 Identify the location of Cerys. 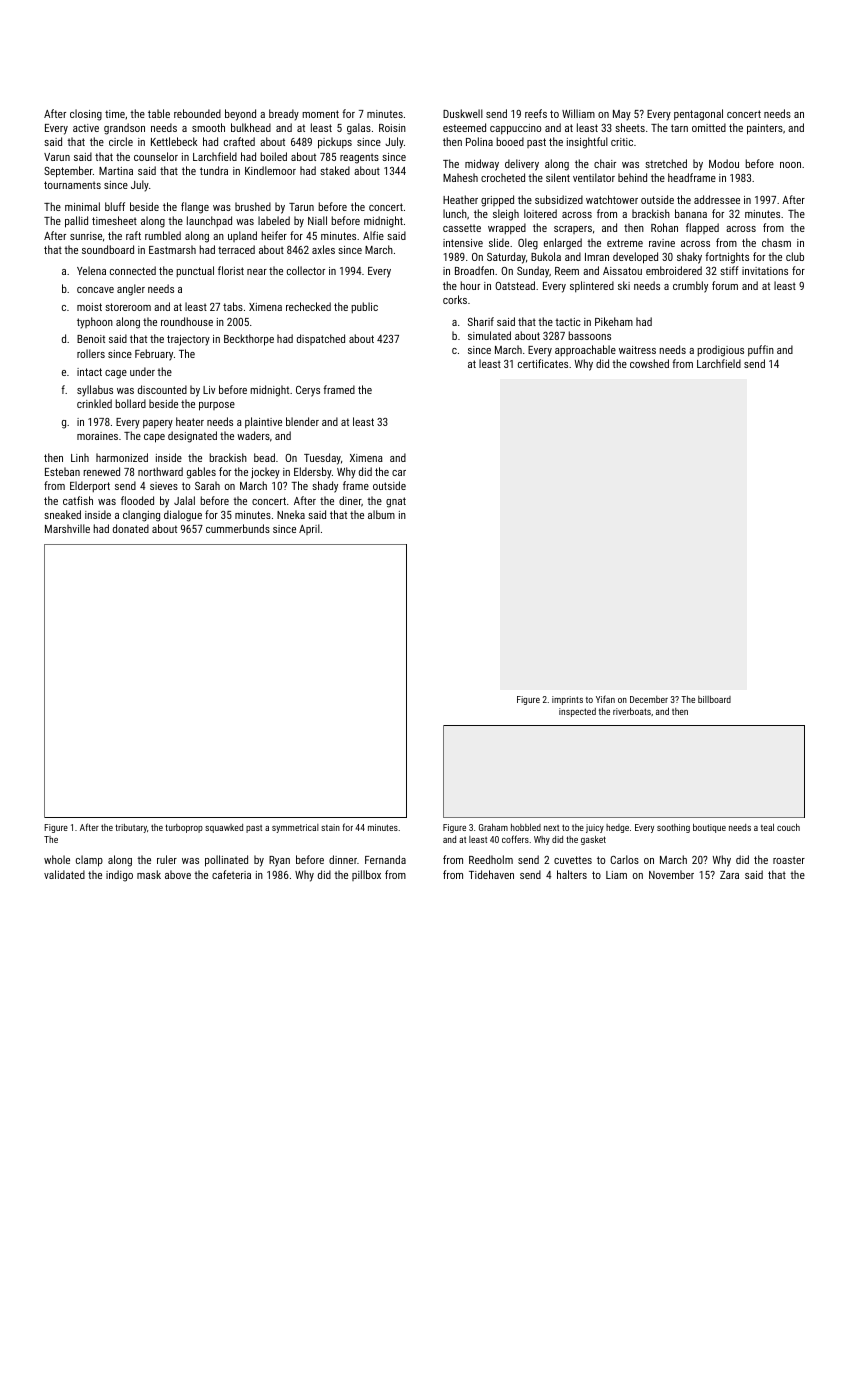
(308, 391).
